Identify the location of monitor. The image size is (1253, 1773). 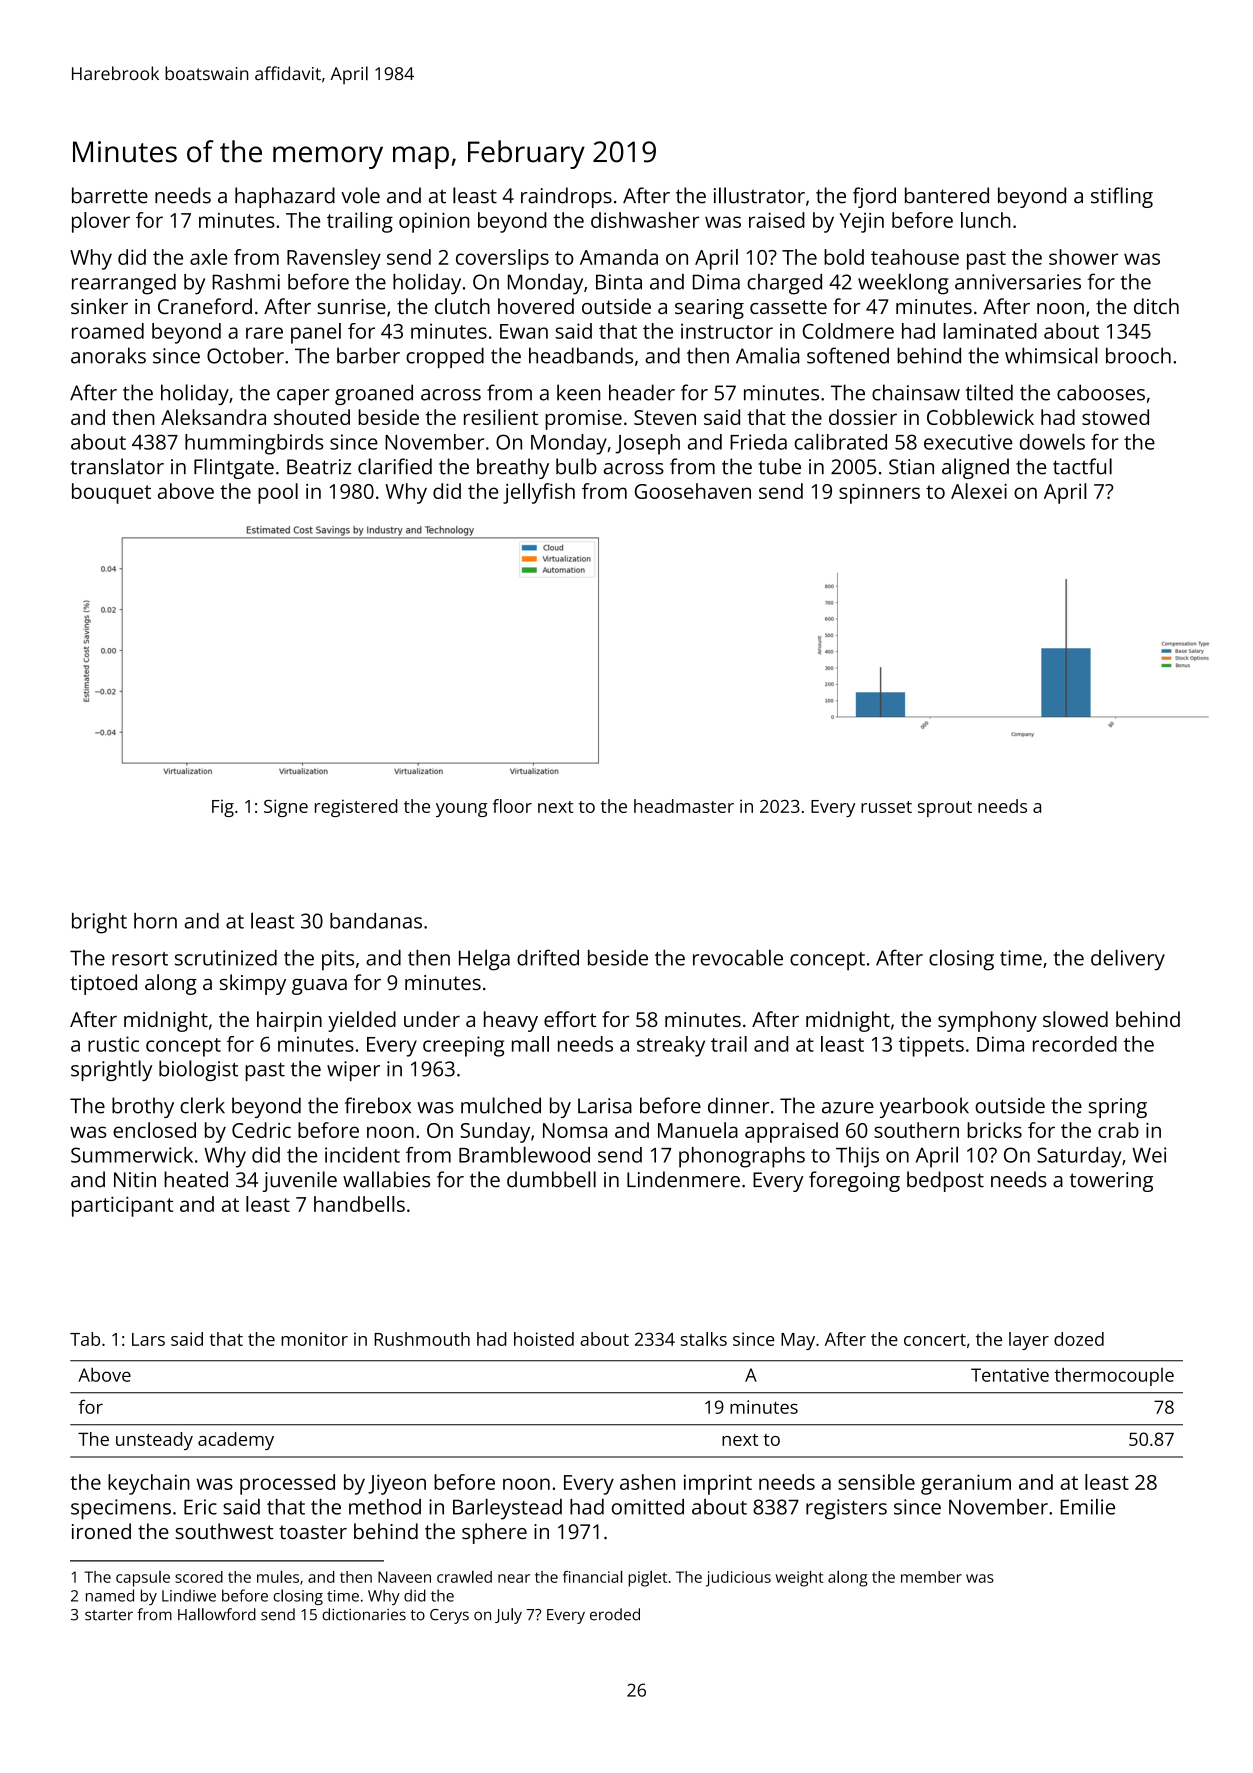
(314, 1339).
